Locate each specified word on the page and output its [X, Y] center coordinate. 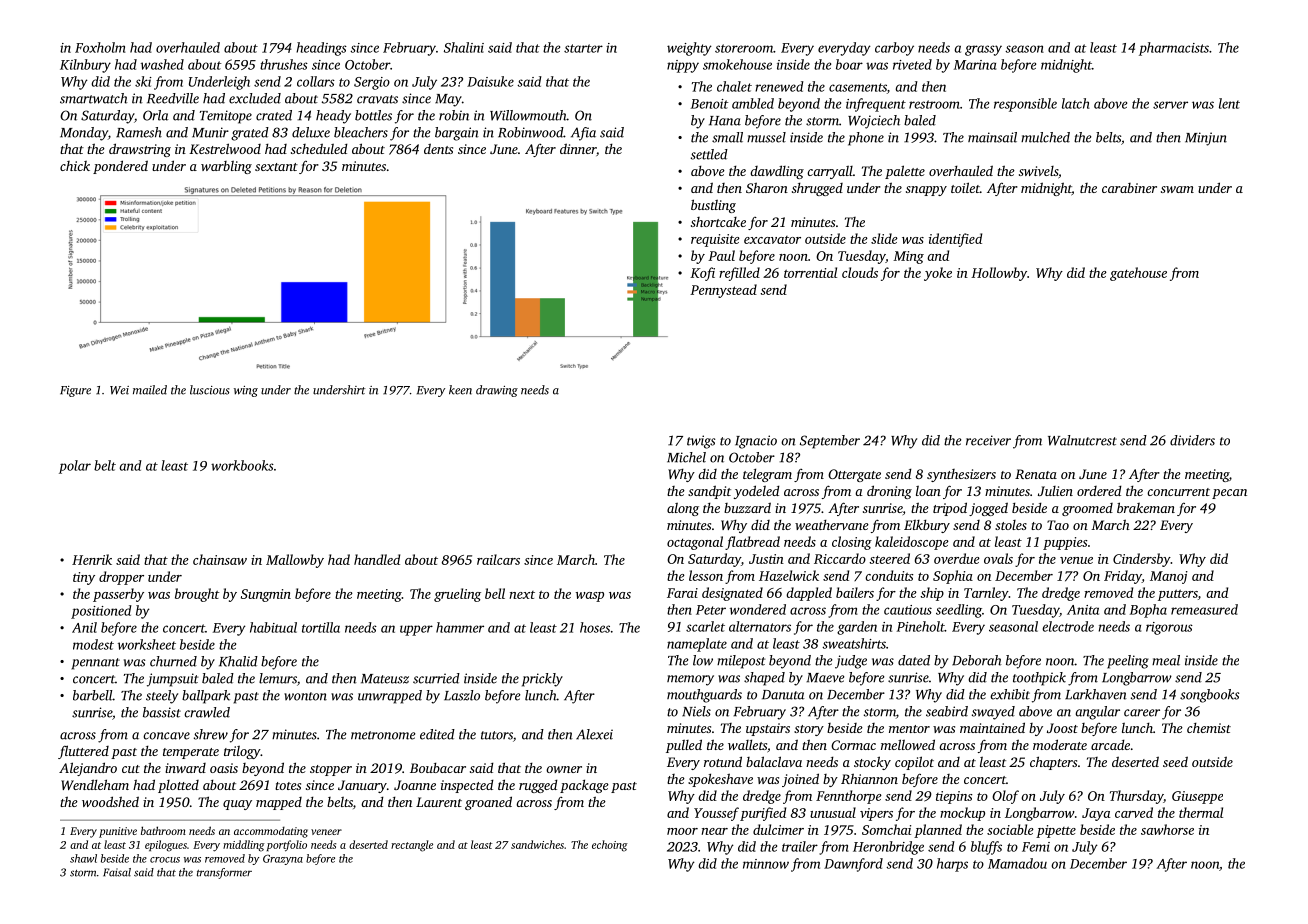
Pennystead [723, 291]
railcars [498, 559]
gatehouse [1138, 274]
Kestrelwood [225, 148]
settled [709, 154]
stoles [1011, 525]
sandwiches [537, 844]
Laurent [439, 802]
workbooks [242, 465]
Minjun [1206, 139]
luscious [210, 390]
